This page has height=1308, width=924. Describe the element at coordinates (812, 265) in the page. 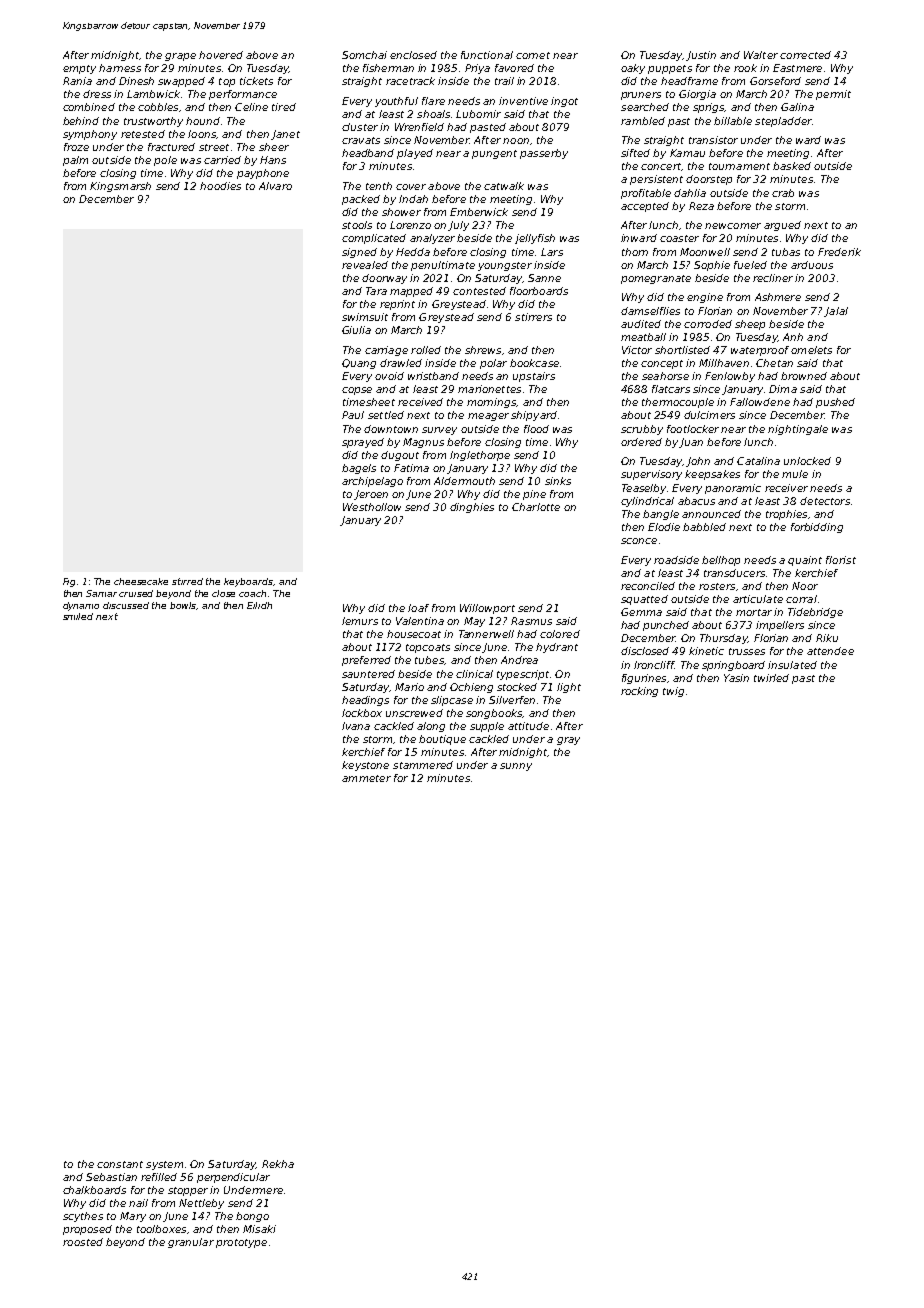

I see `arduous` at that location.
